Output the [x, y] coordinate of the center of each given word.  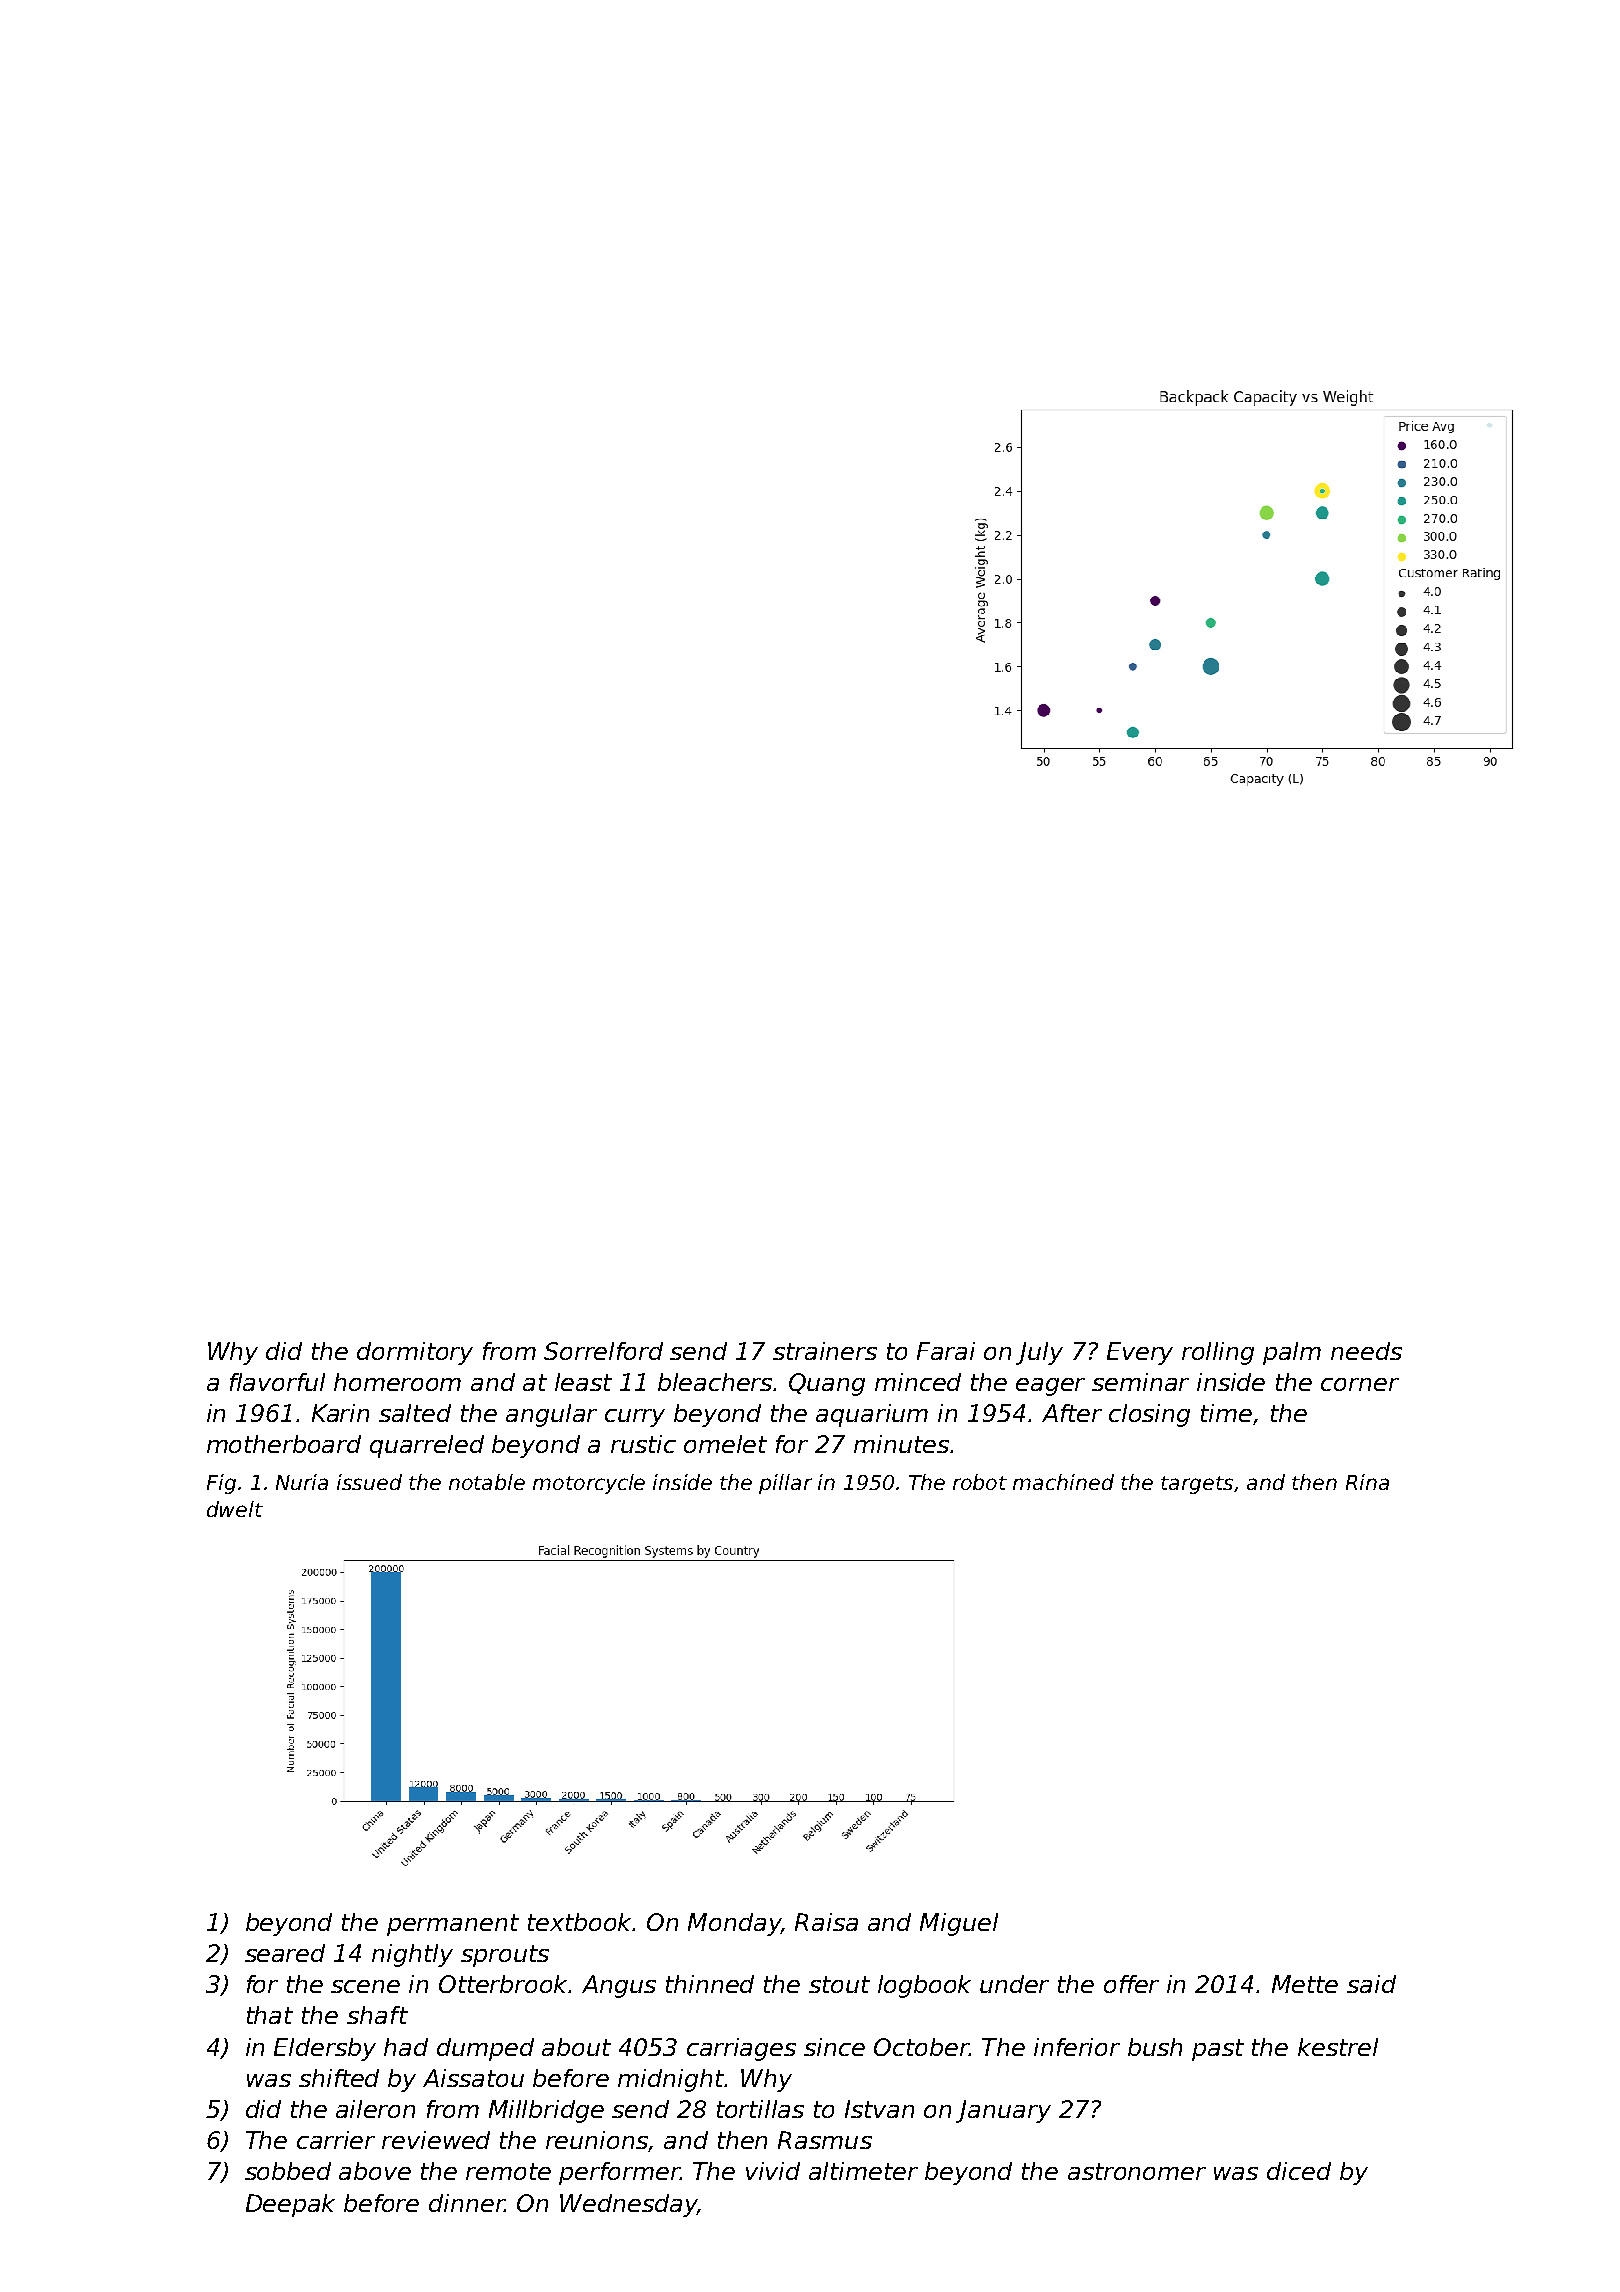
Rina [1367, 1482]
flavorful [277, 1382]
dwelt [235, 1509]
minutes [901, 1444]
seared [285, 1953]
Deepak [290, 2205]
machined [1063, 1482]
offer [1131, 1984]
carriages [741, 2049]
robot [980, 1482]
